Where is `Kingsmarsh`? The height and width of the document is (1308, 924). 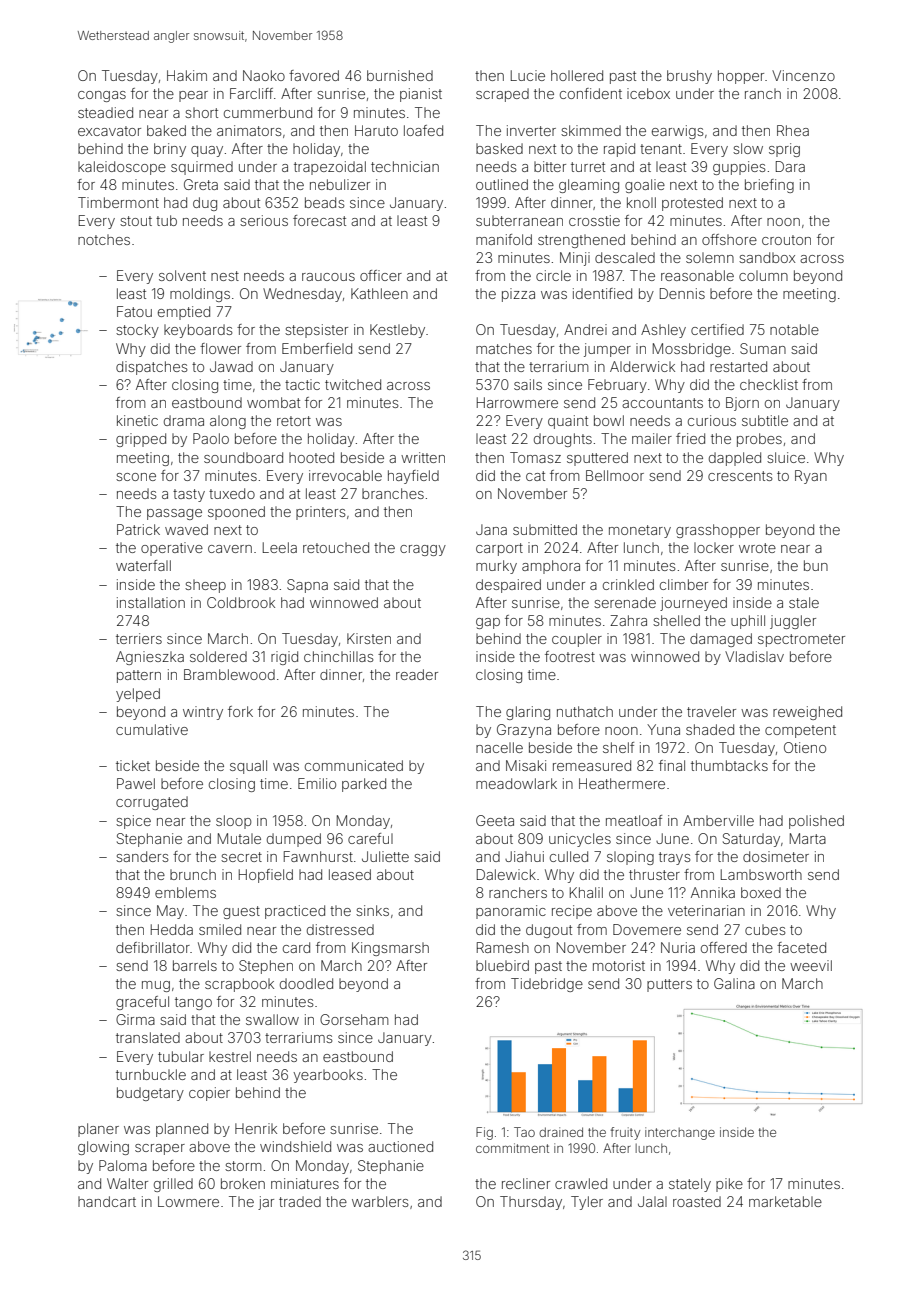
Kingsmarsh is located at coordinates (390, 949).
